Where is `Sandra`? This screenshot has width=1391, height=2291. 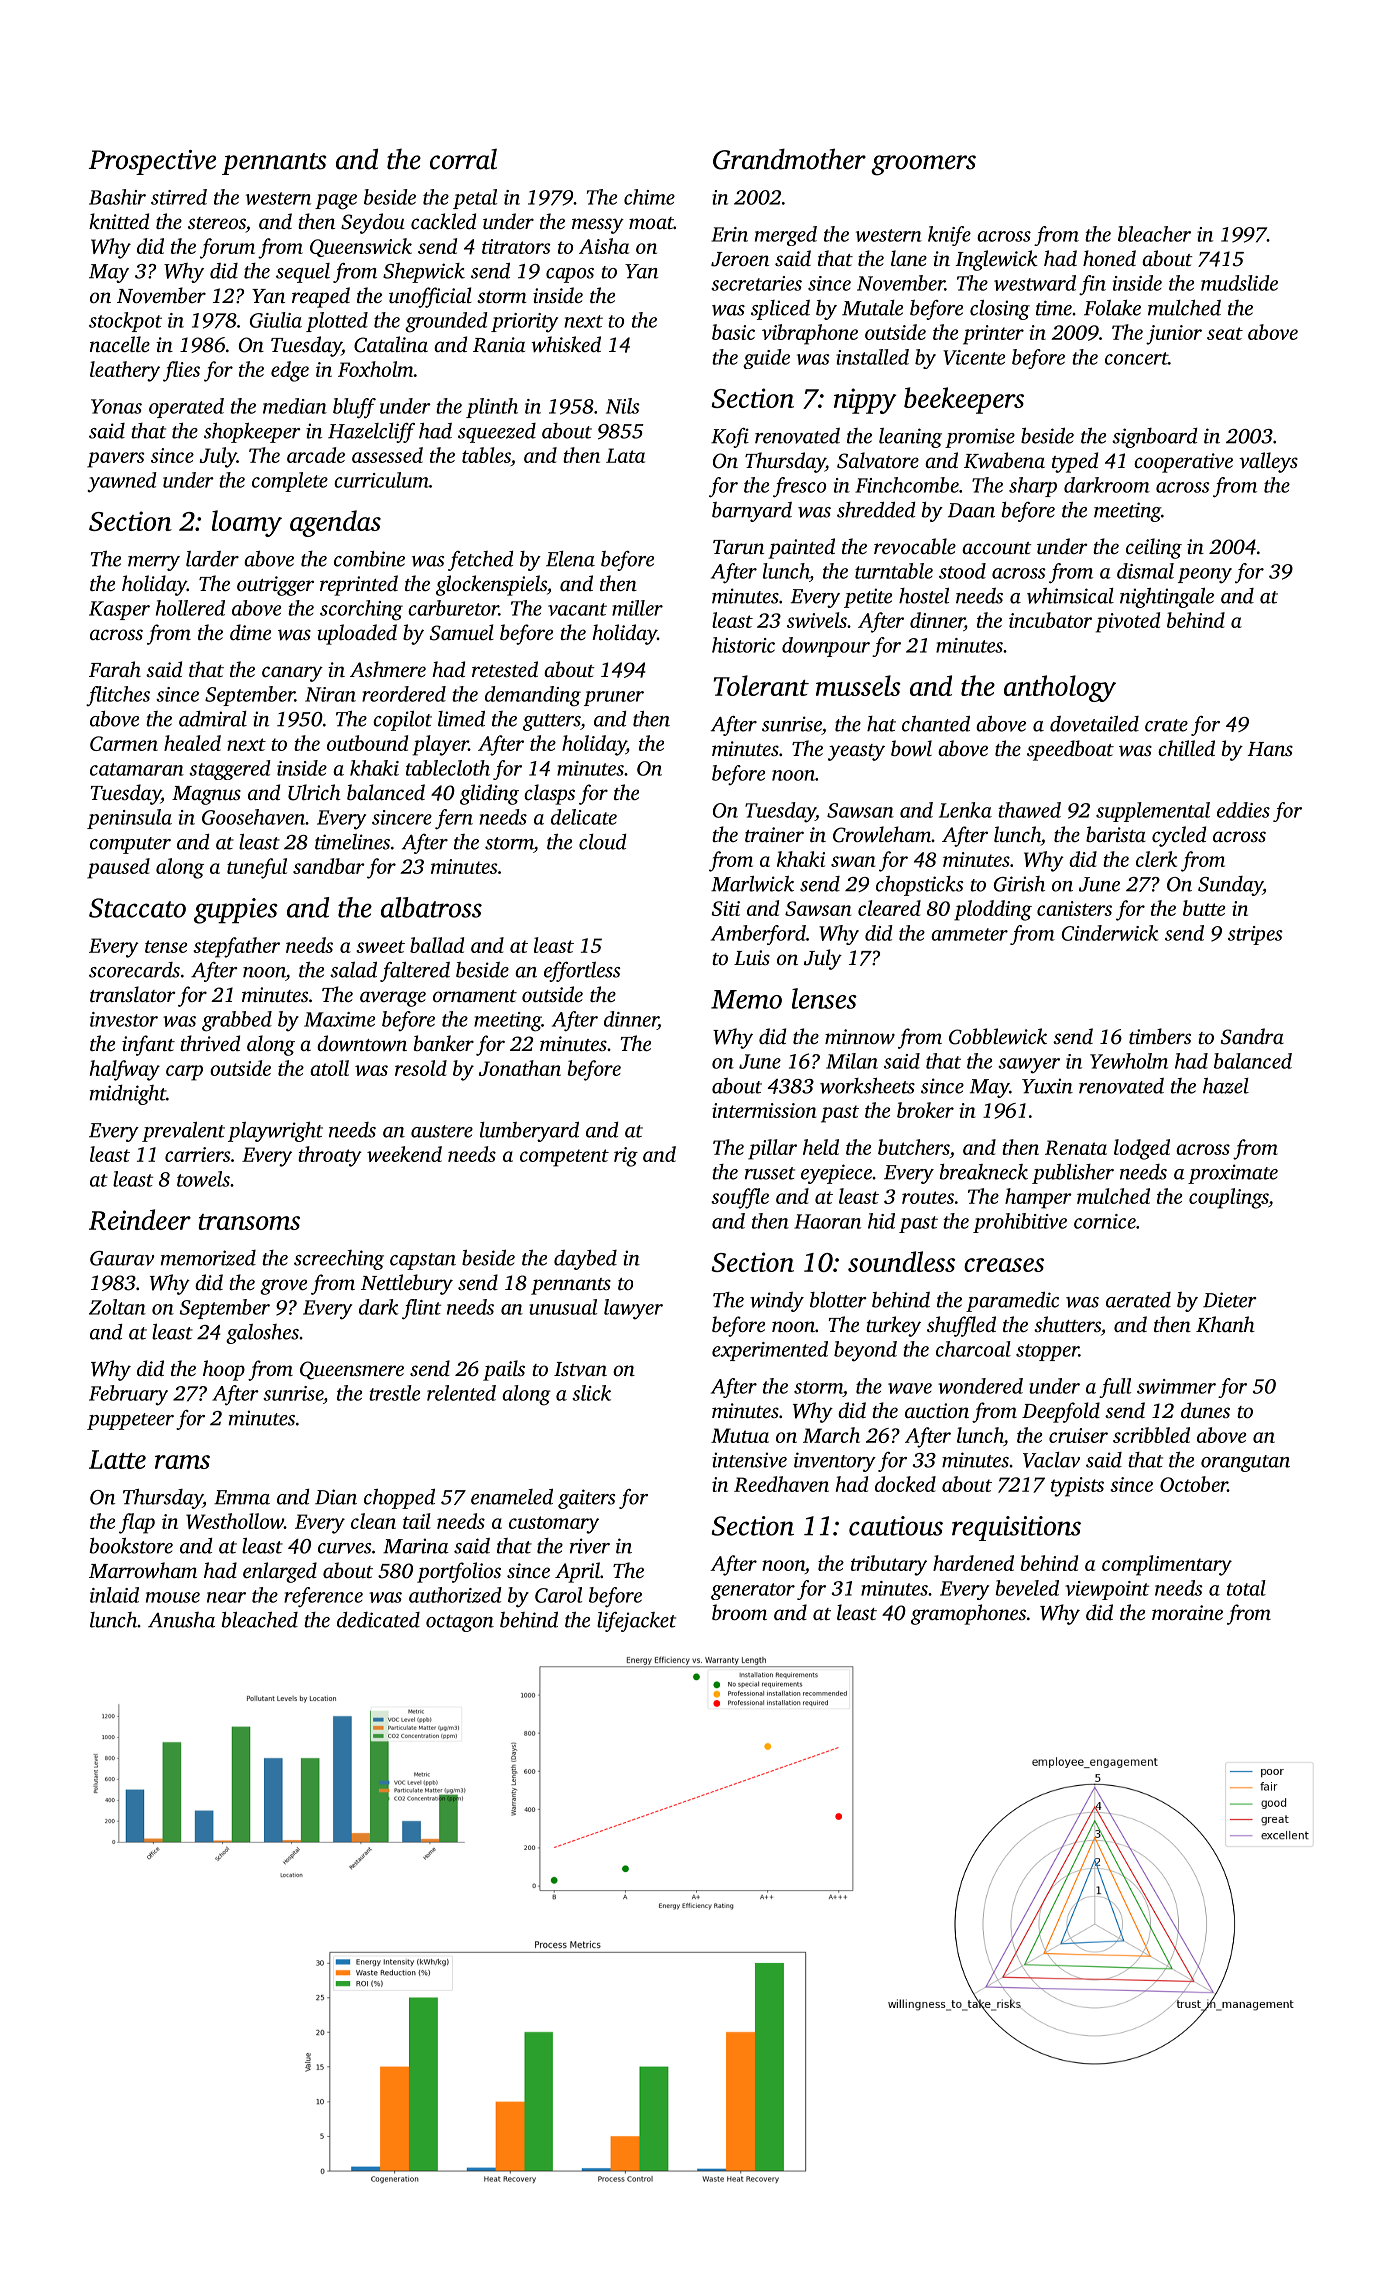
Sandra is located at coordinates (1252, 1036).
